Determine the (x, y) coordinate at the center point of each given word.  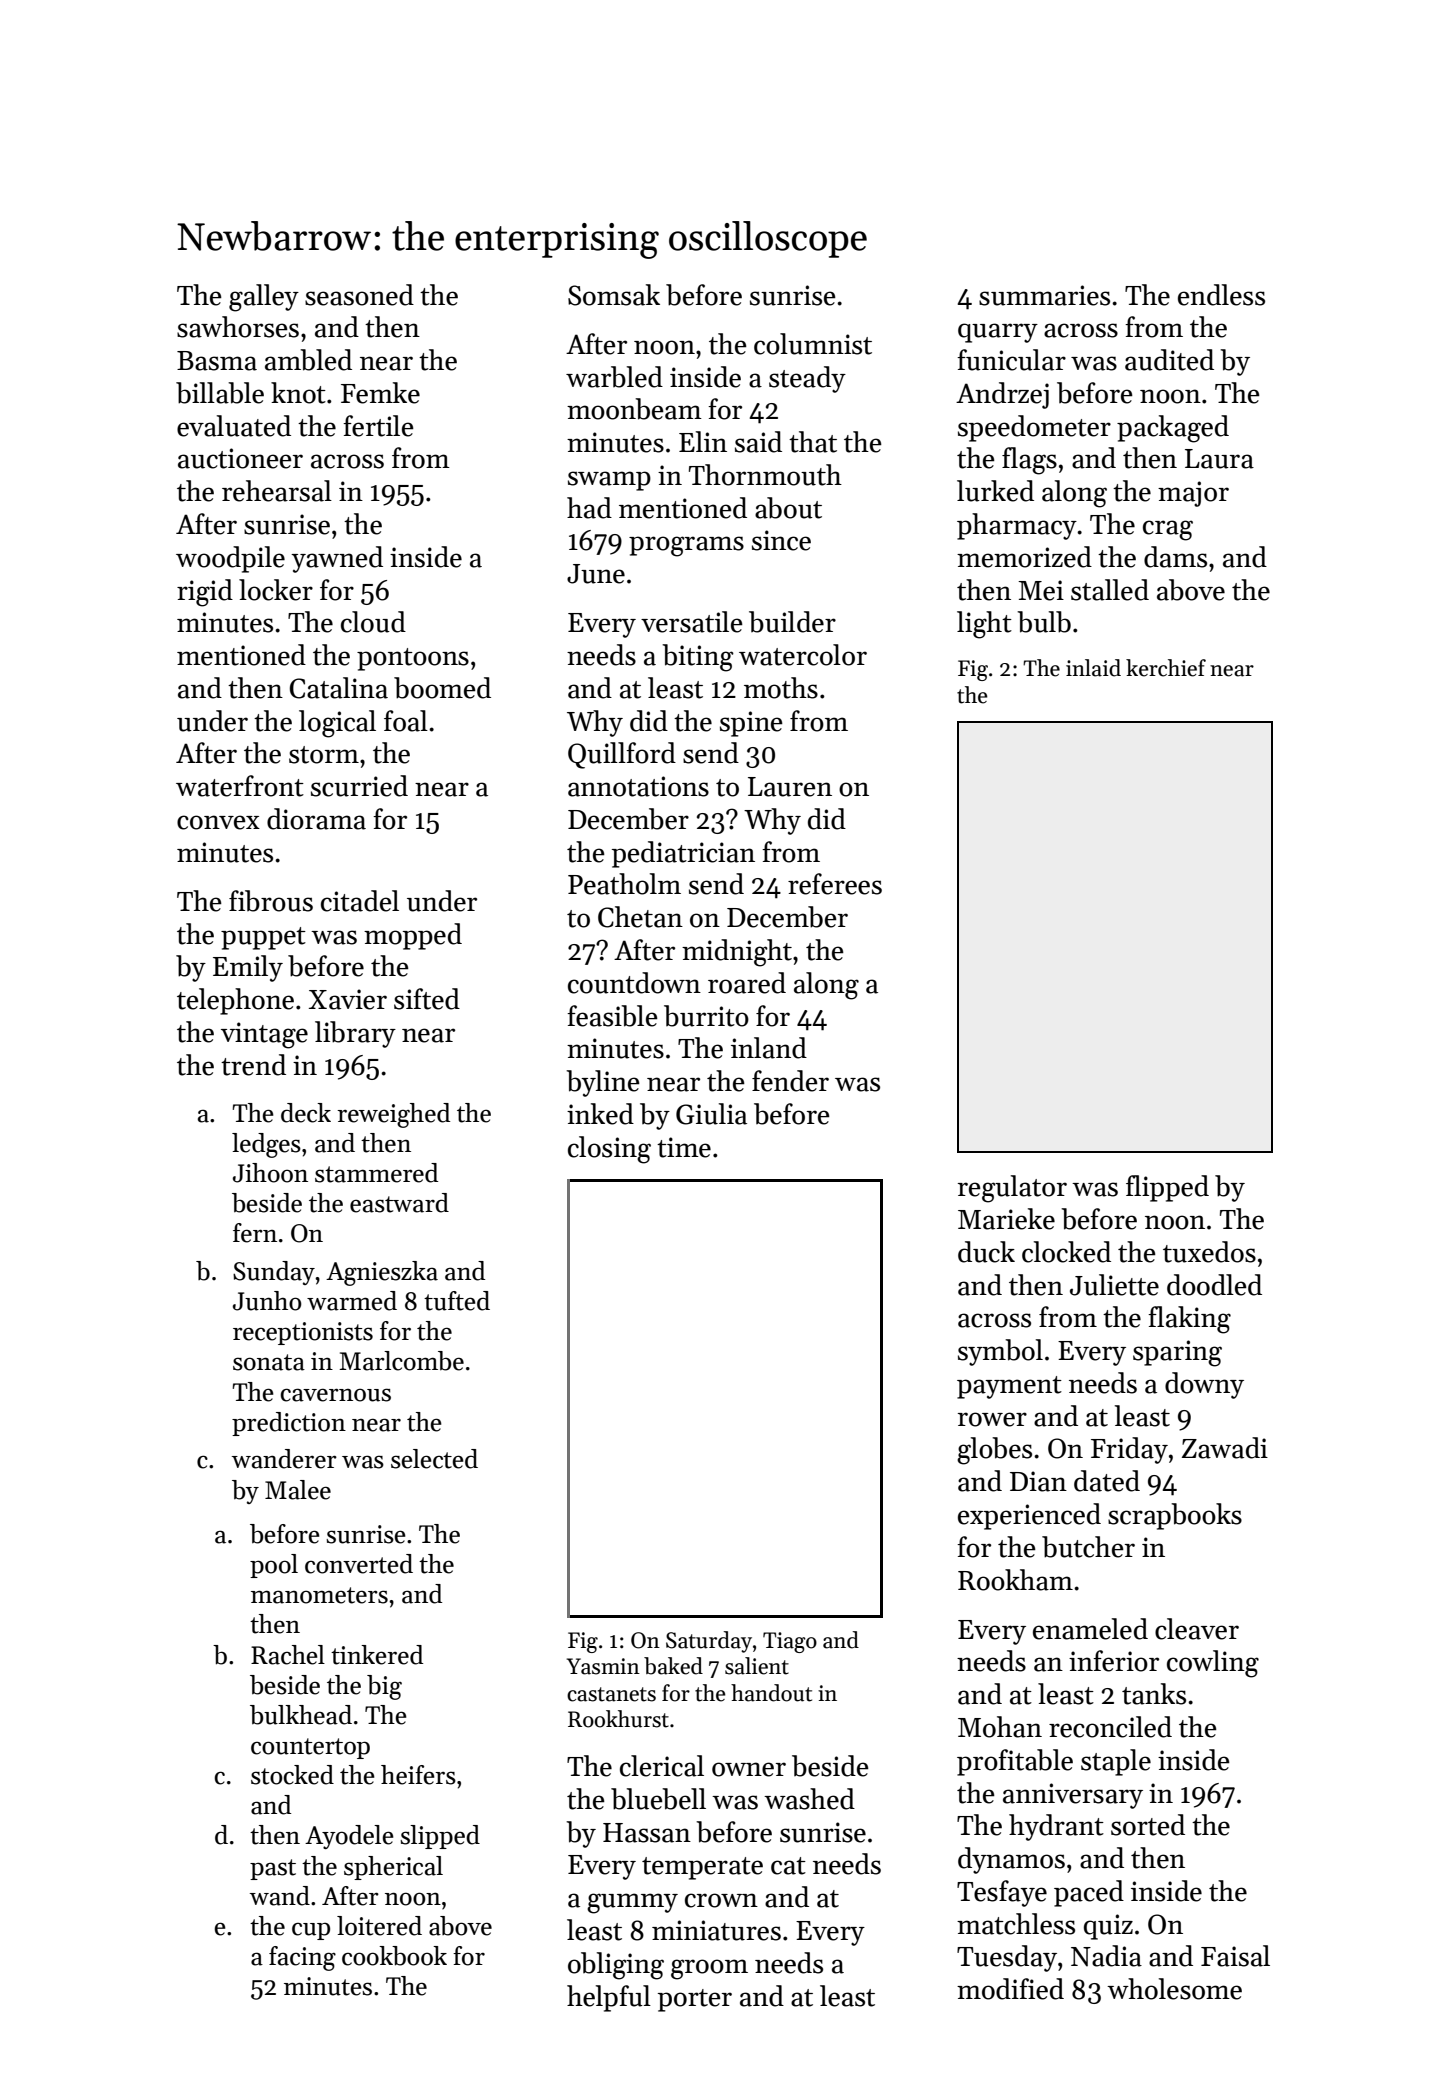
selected (434, 1459)
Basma (217, 361)
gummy (632, 1903)
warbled (614, 377)
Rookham (1015, 1580)
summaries (1044, 295)
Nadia (1106, 1956)
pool (274, 1566)
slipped (440, 1837)
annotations (638, 786)
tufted (457, 1301)
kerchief (1166, 668)
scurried (359, 786)
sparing (1177, 1353)
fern (255, 1233)
